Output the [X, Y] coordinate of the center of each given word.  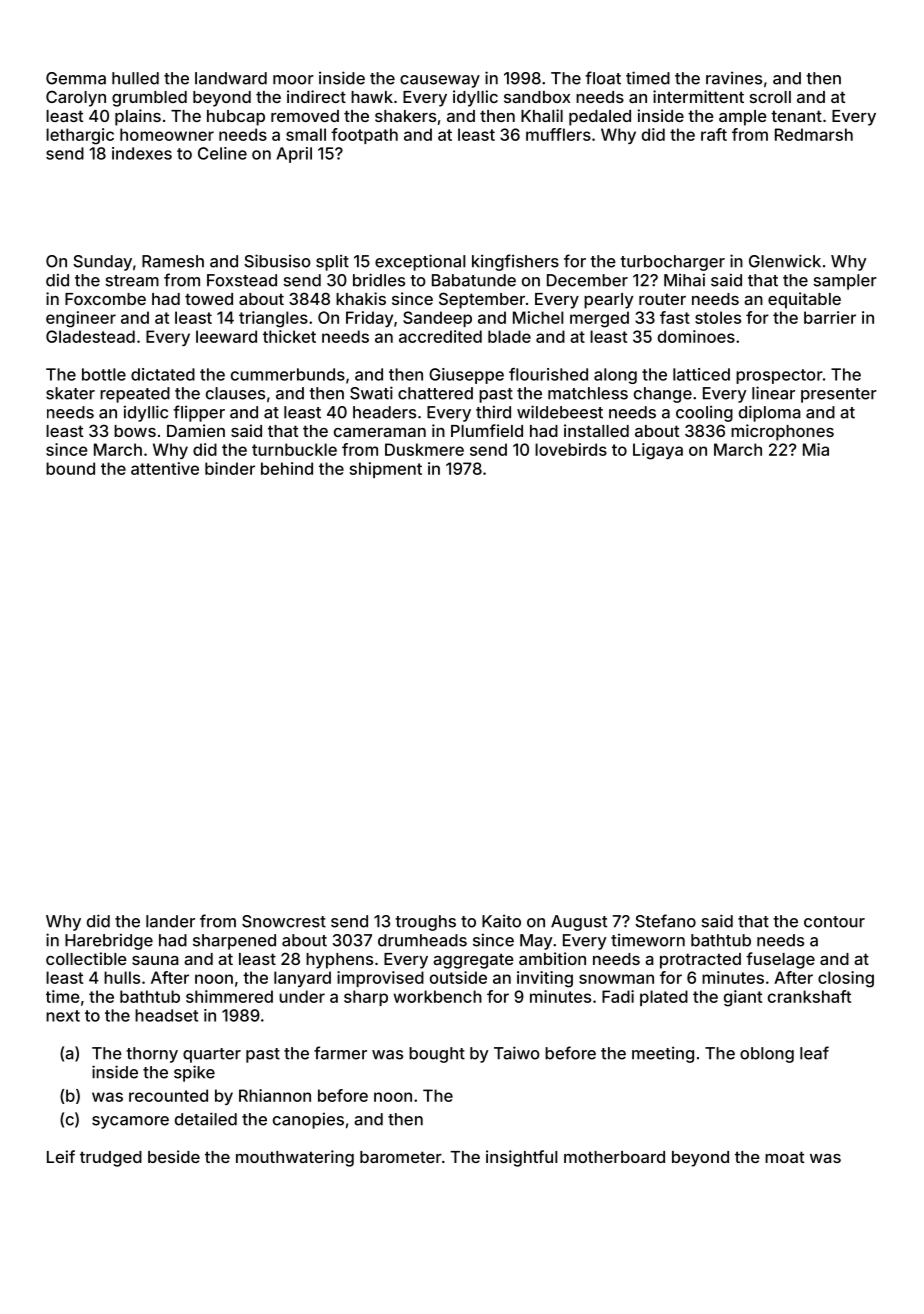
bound [70, 468]
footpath [364, 136]
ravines [734, 78]
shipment [386, 470]
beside [174, 1156]
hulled [135, 78]
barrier [830, 317]
